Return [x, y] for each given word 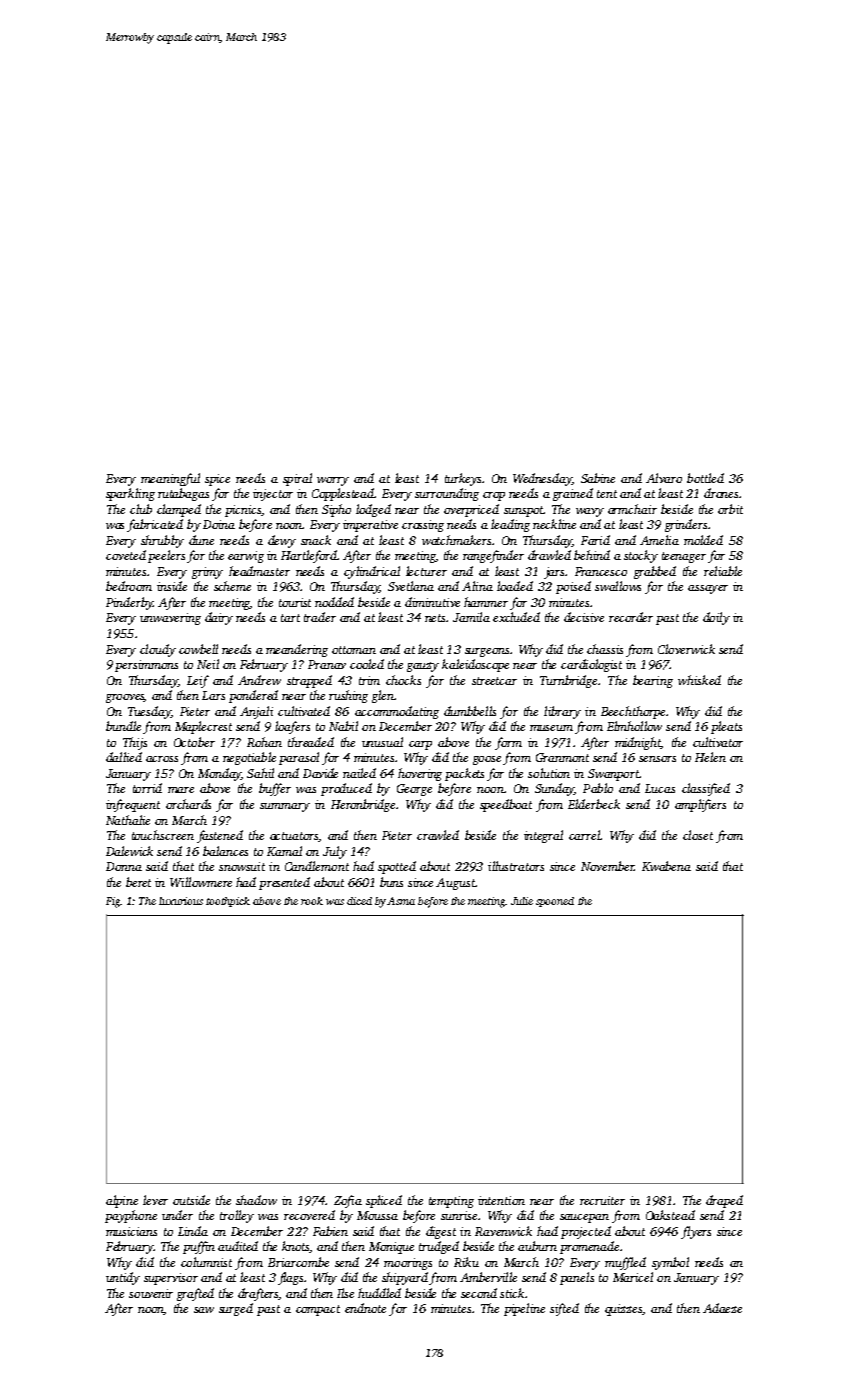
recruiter [602, 1200]
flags [290, 1278]
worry [333, 481]
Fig [113, 902]
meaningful [170, 479]
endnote [365, 1308]
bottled [705, 478]
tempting [451, 1202]
